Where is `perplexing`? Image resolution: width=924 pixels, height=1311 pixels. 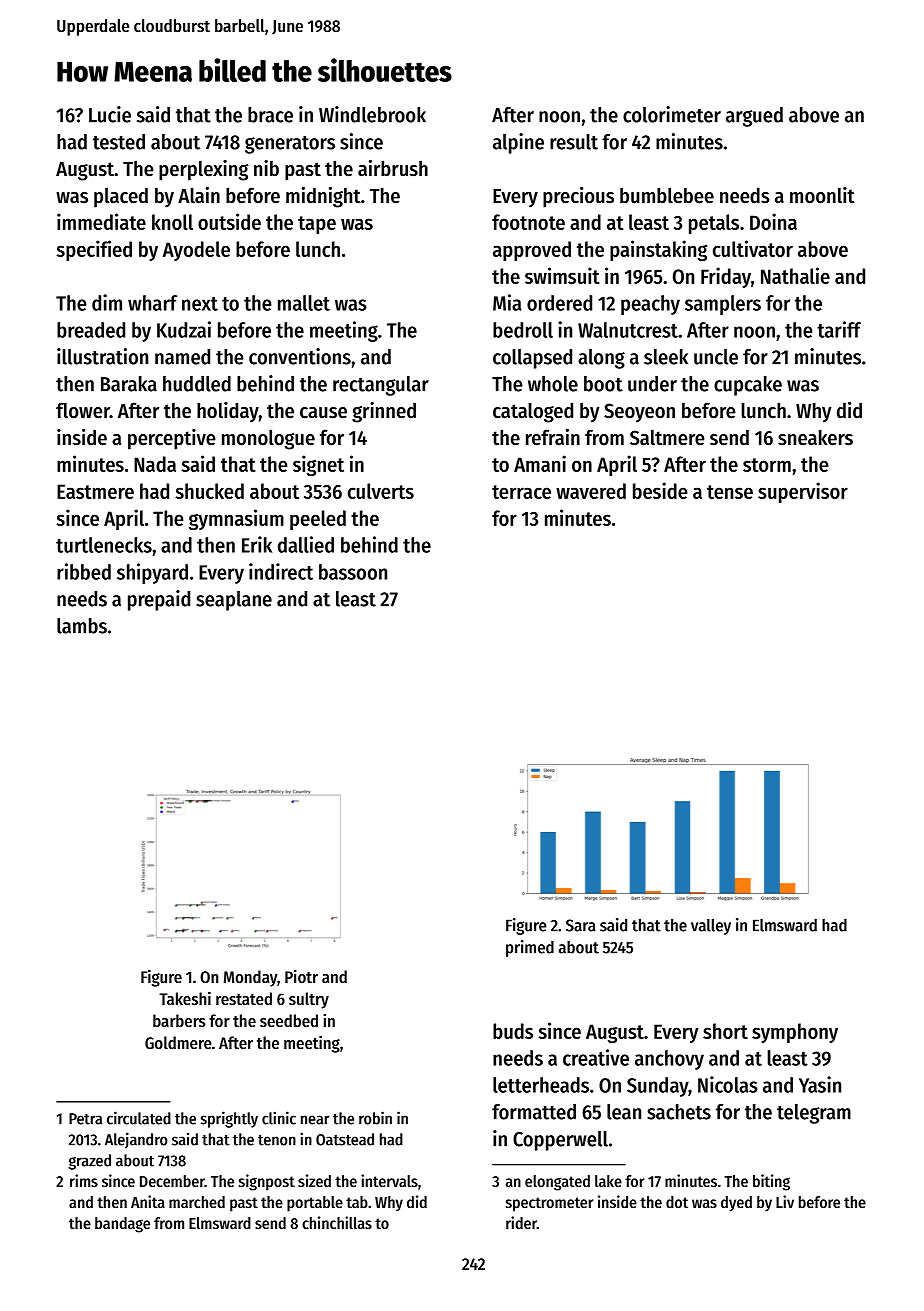
perplexing is located at coordinates (203, 170).
